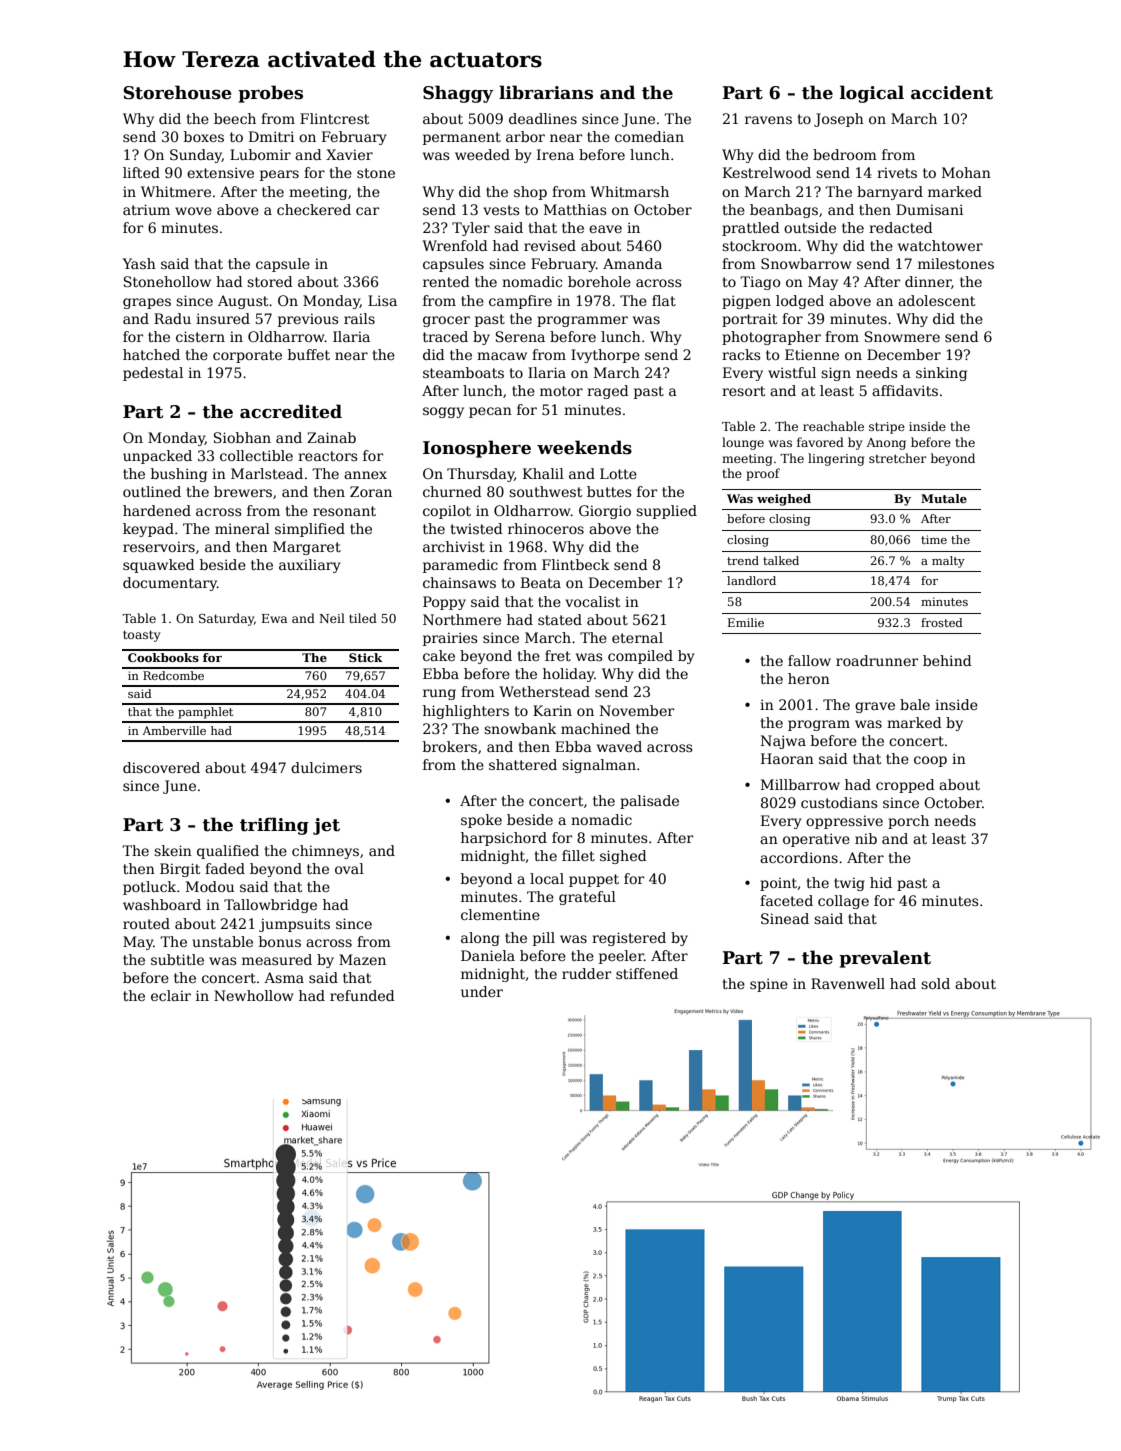 This image has height=1451, width=1121. Describe the element at coordinates (141, 636) in the image. I see `toasty` at that location.
